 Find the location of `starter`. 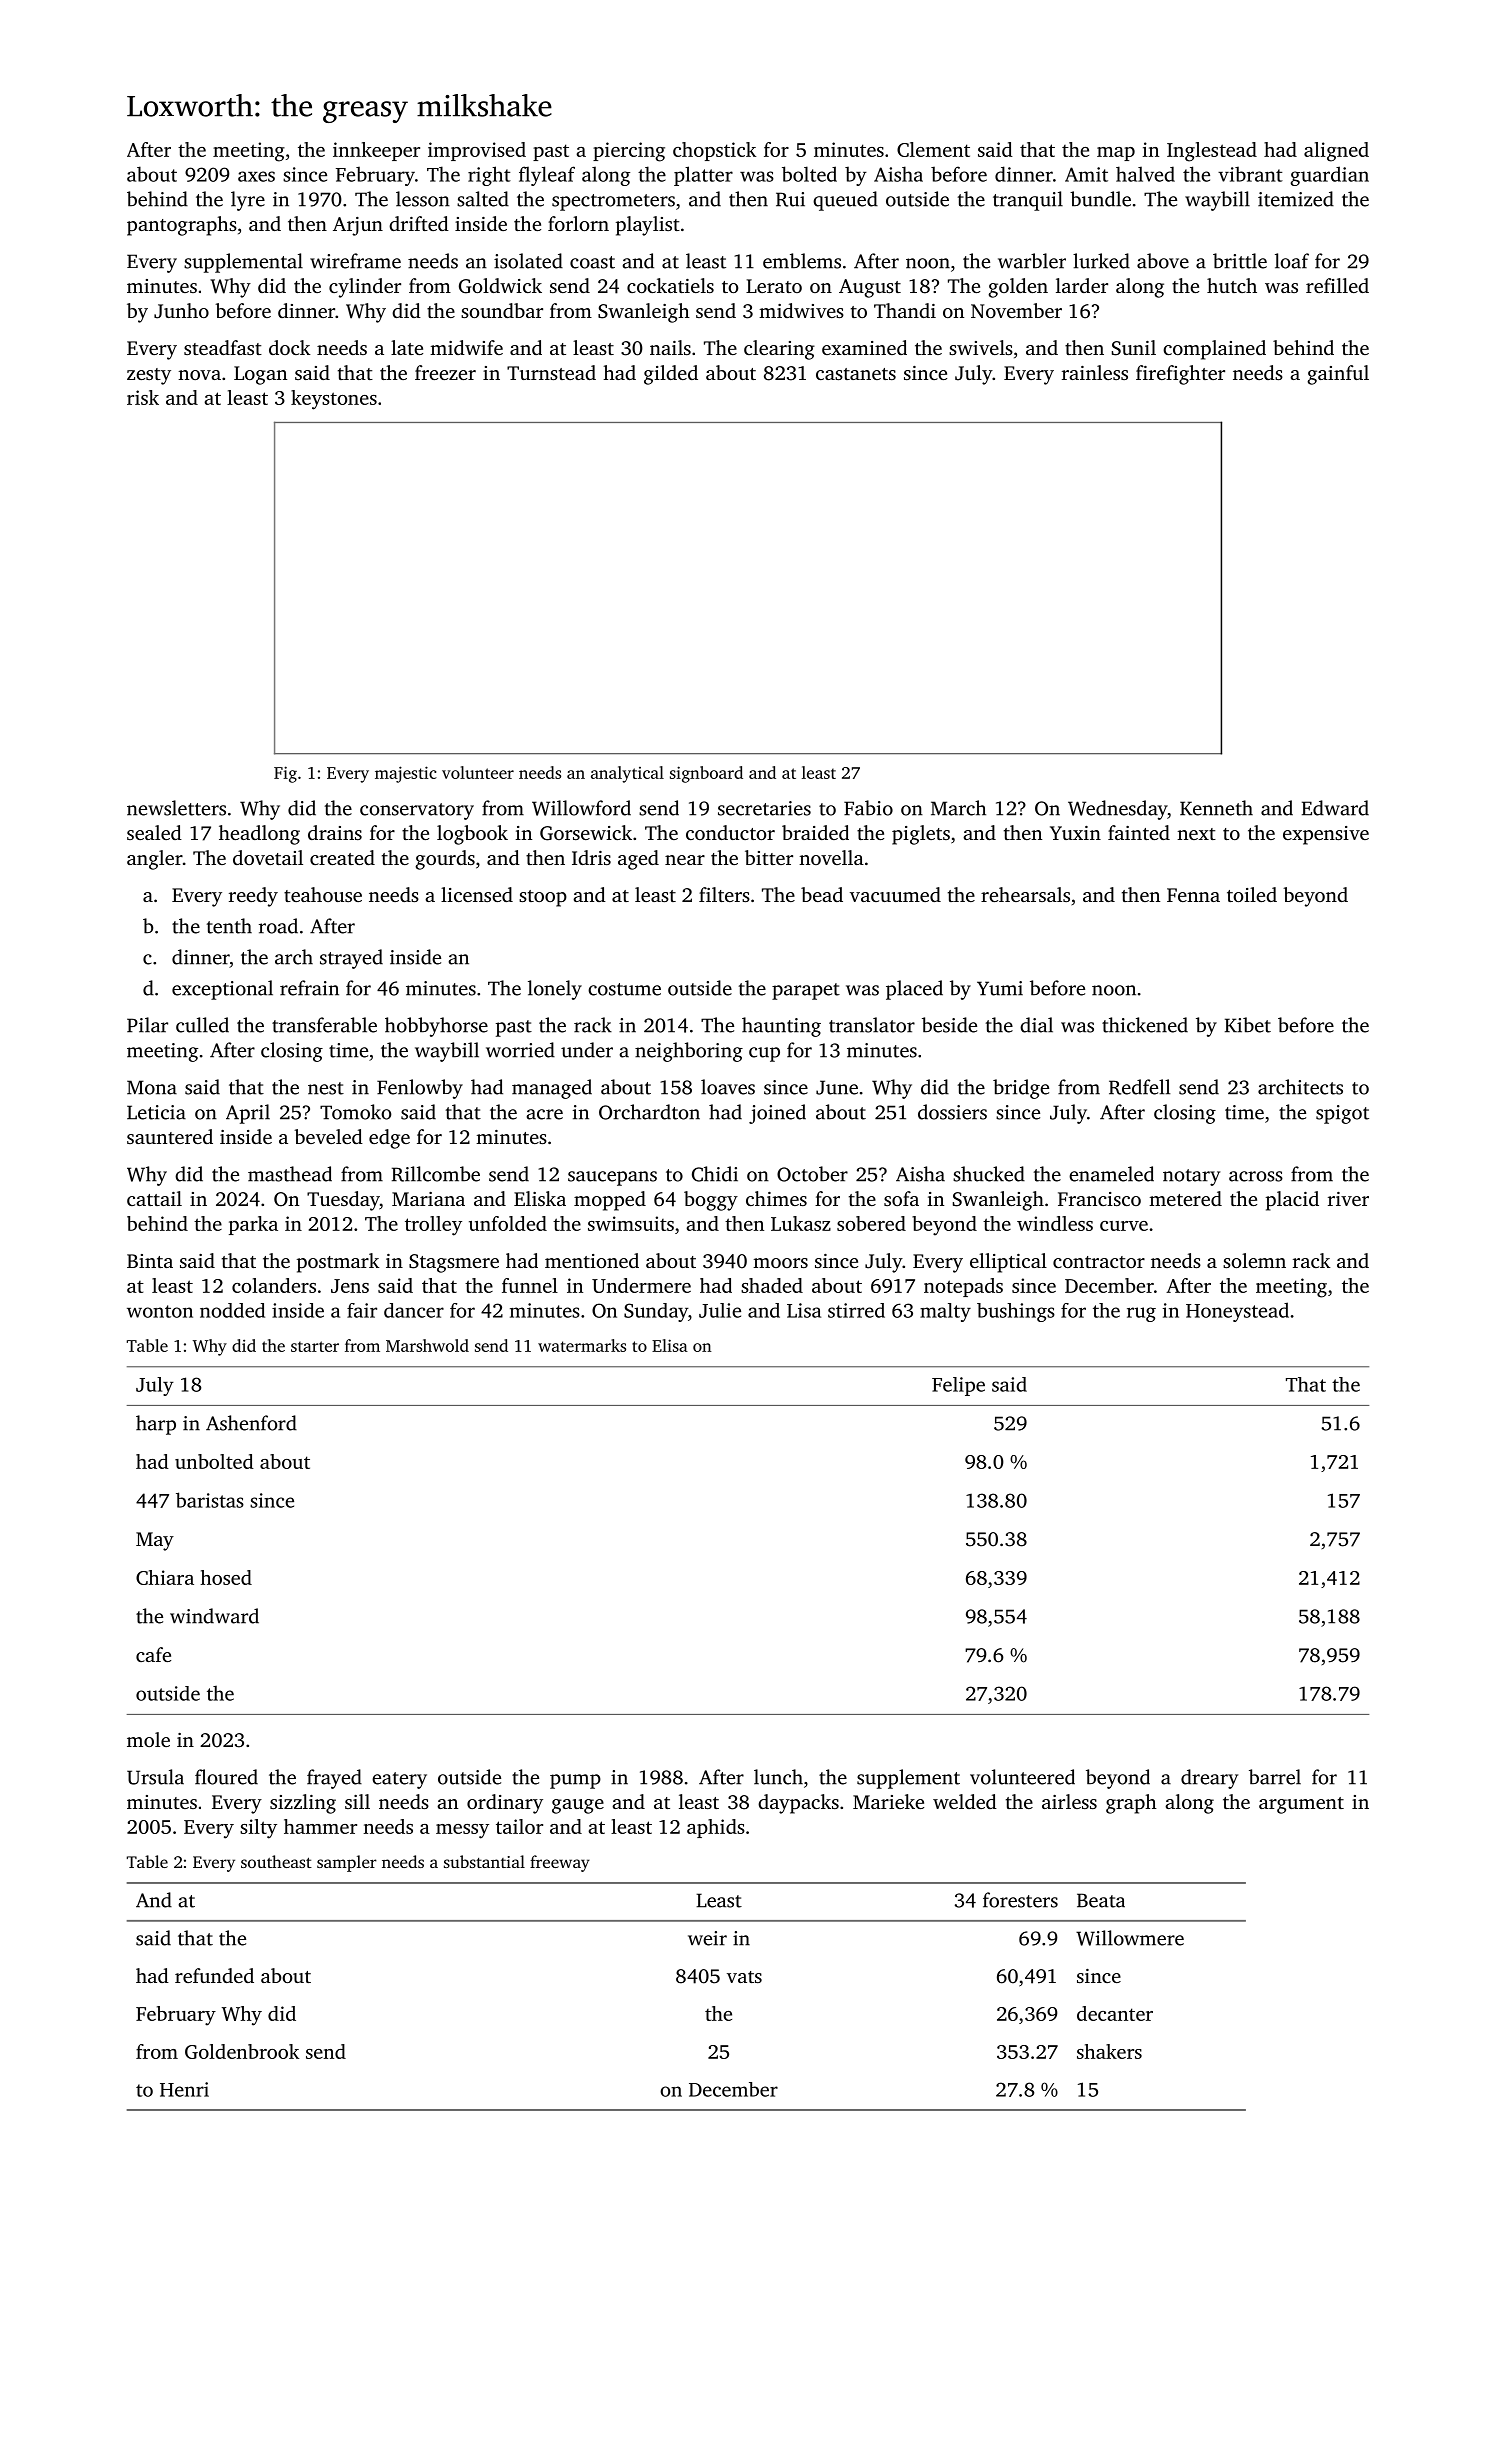

starter is located at coordinates (315, 1346).
